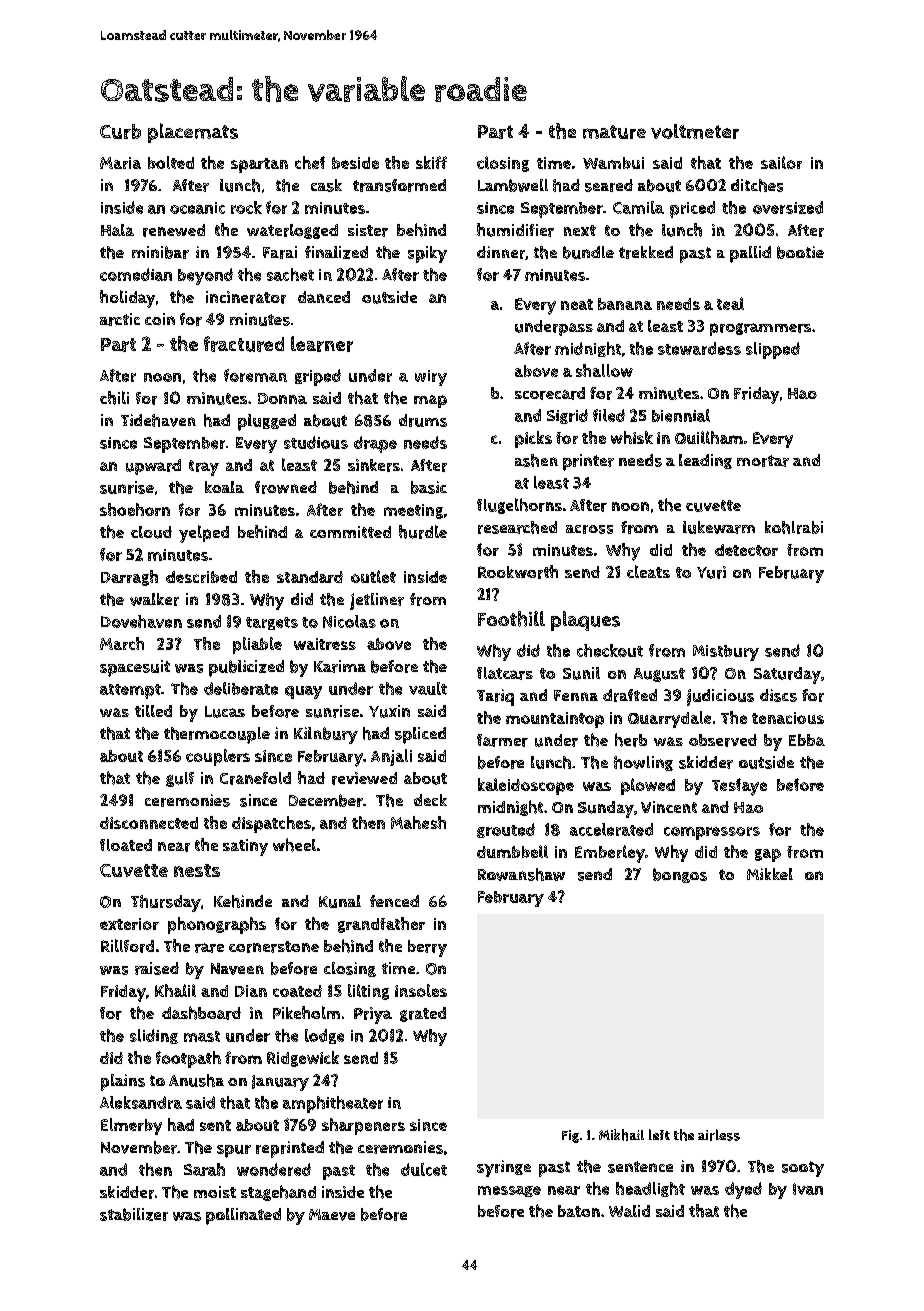 The image size is (924, 1311). What do you see at coordinates (391, 757) in the document?
I see `Anjali` at bounding box center [391, 757].
